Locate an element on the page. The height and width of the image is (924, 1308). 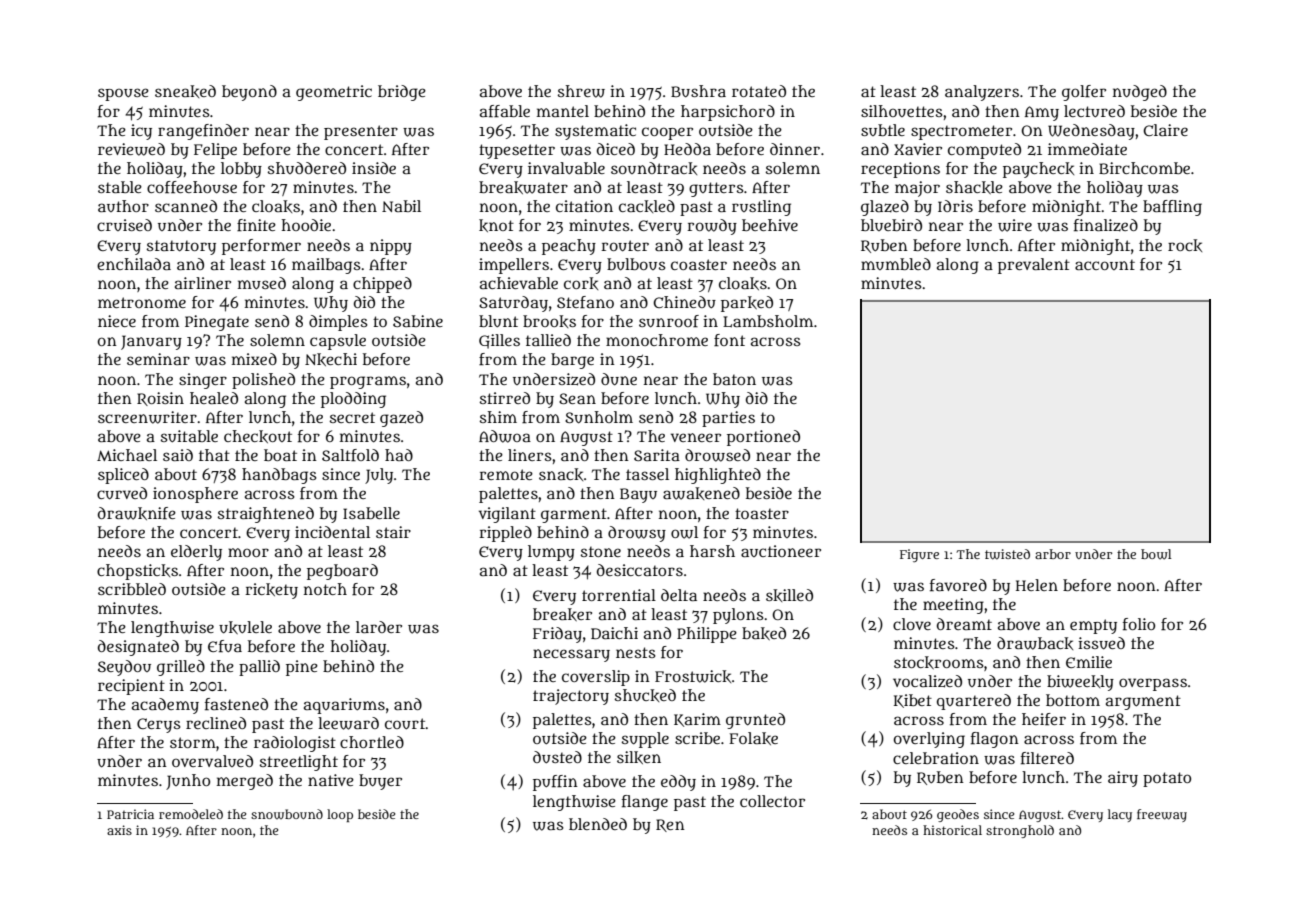
bowl is located at coordinates (1156, 554).
